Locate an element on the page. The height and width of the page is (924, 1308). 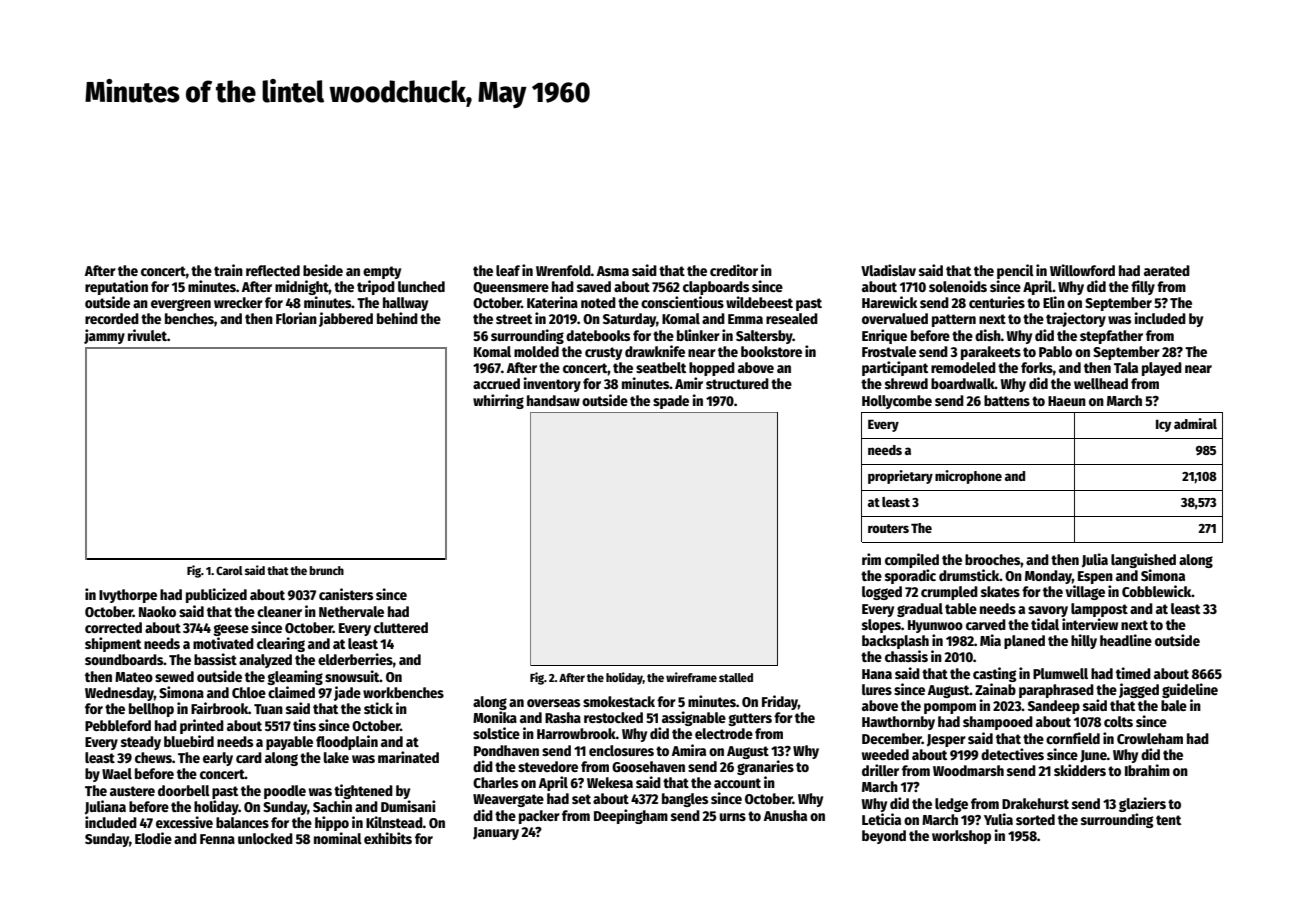
printed is located at coordinates (202, 726).
